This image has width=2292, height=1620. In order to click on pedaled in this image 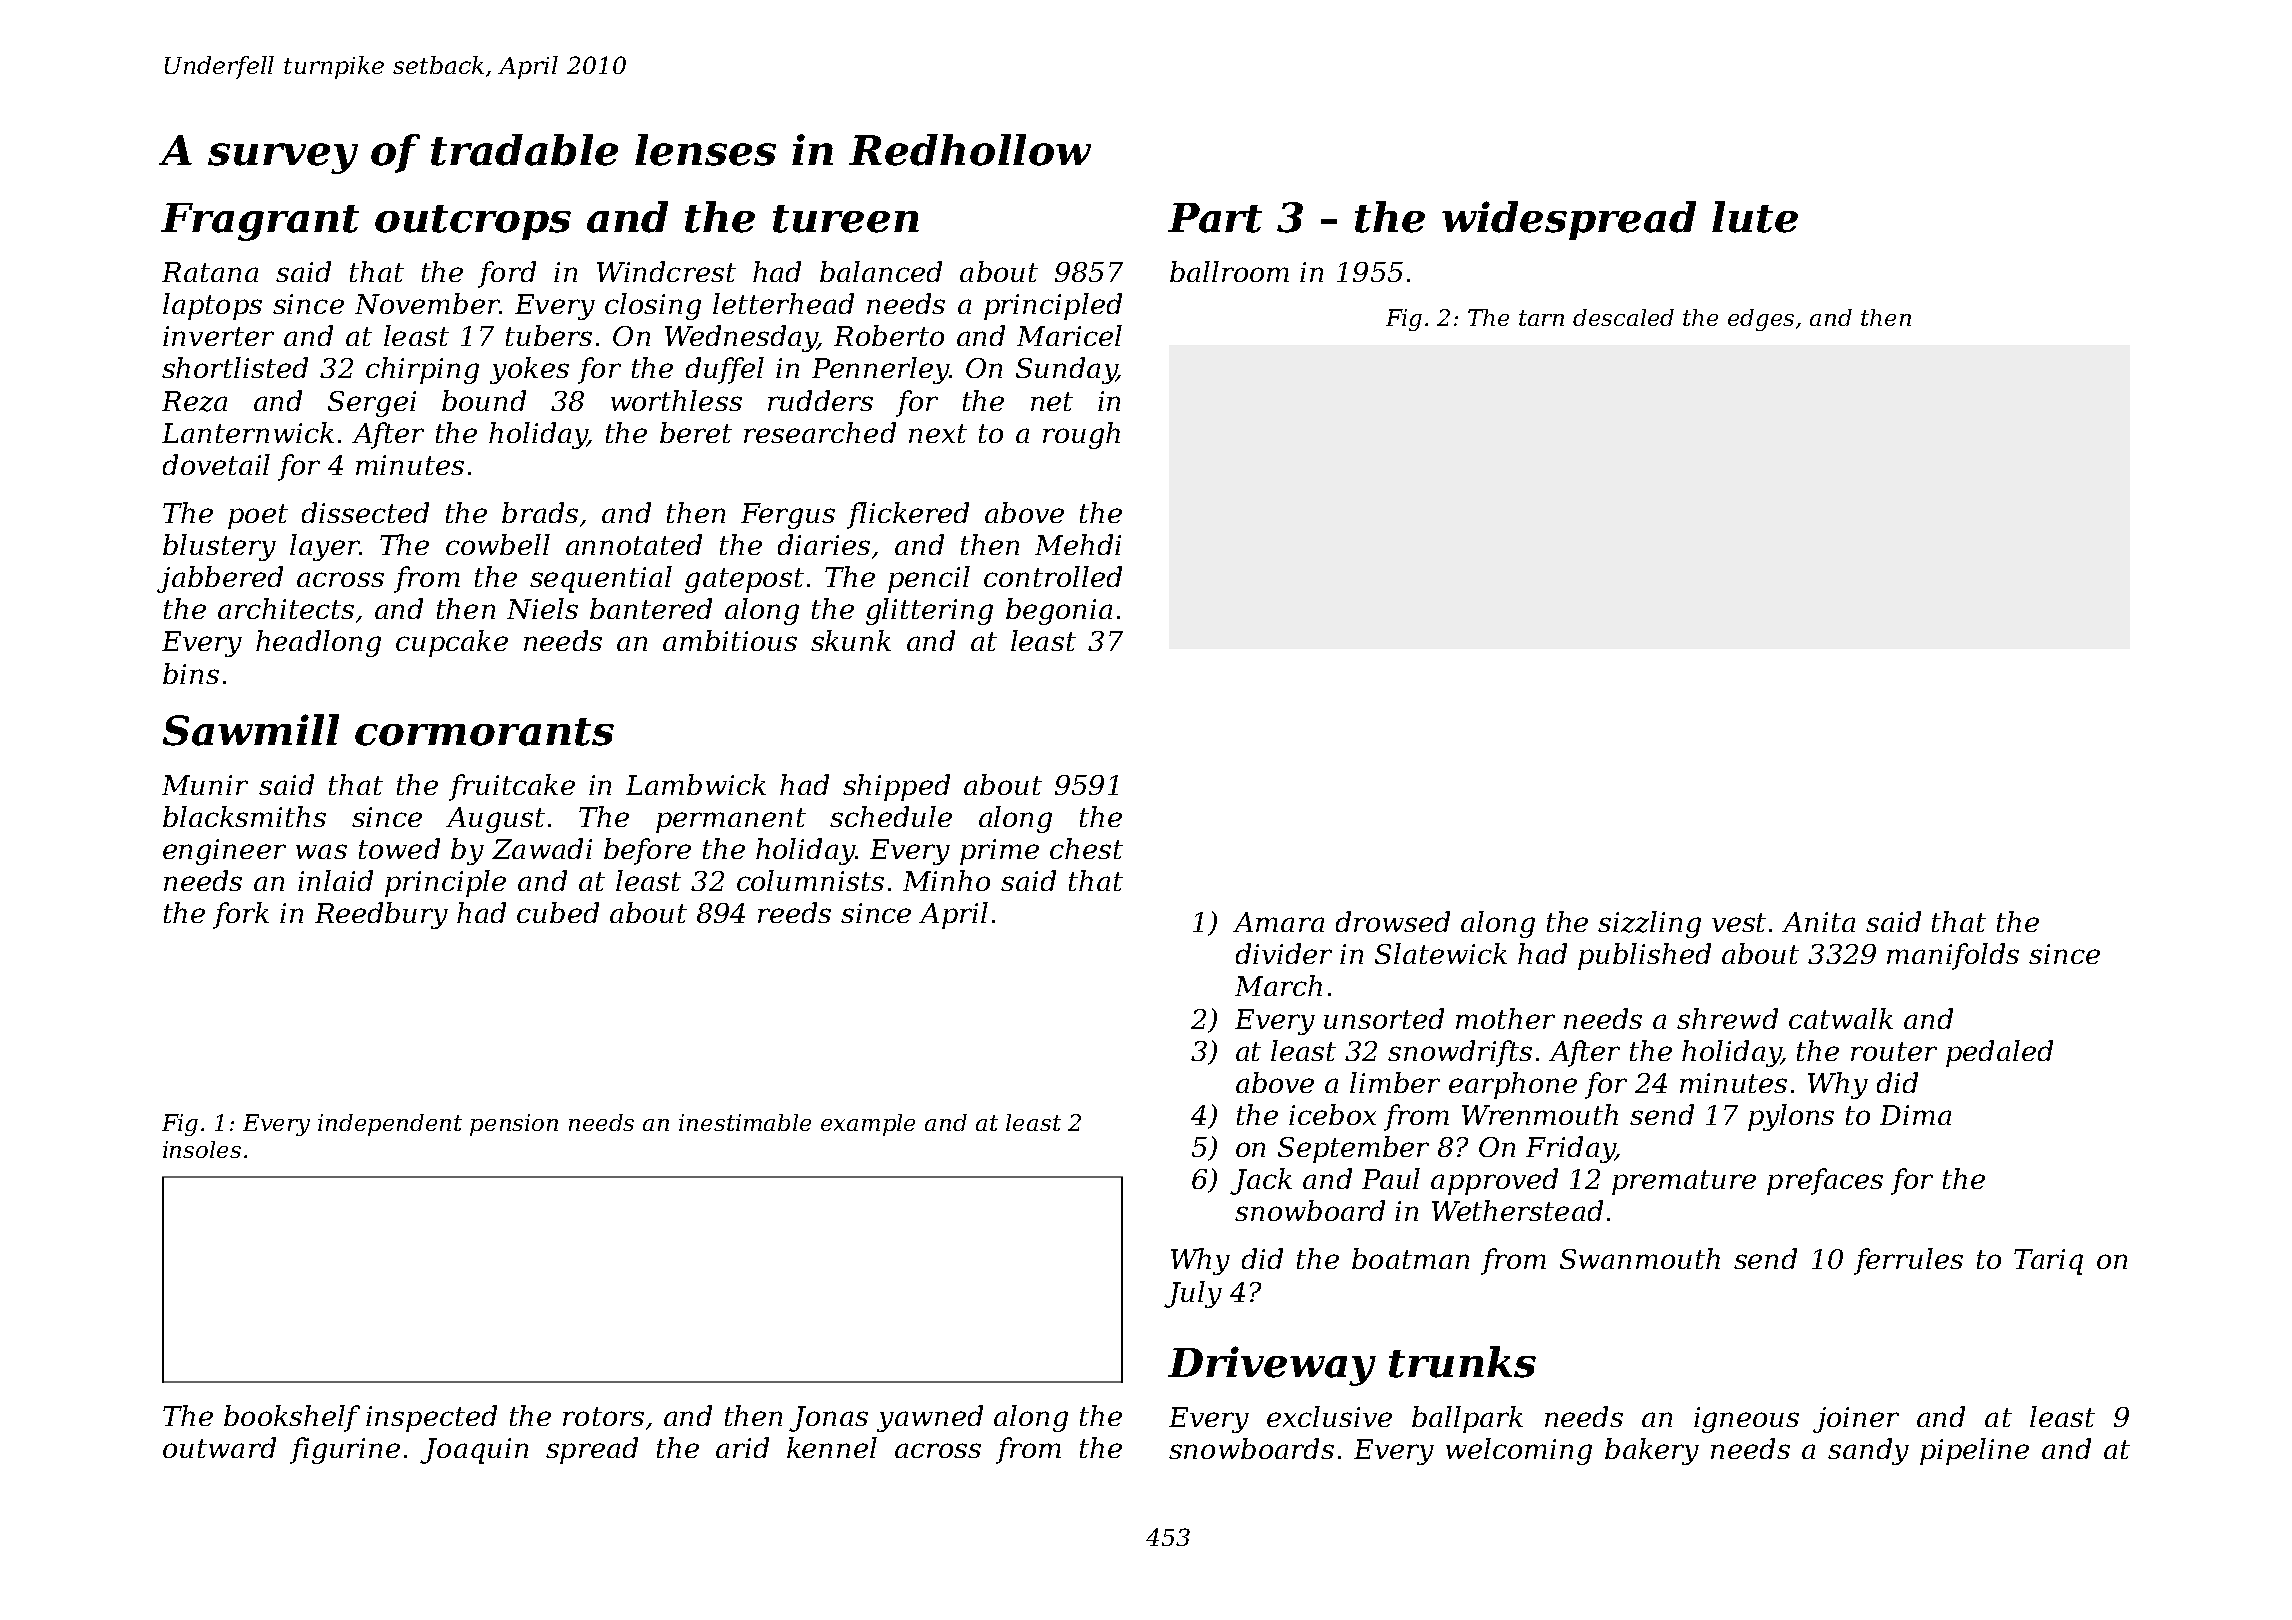, I will do `click(1999, 1053)`.
